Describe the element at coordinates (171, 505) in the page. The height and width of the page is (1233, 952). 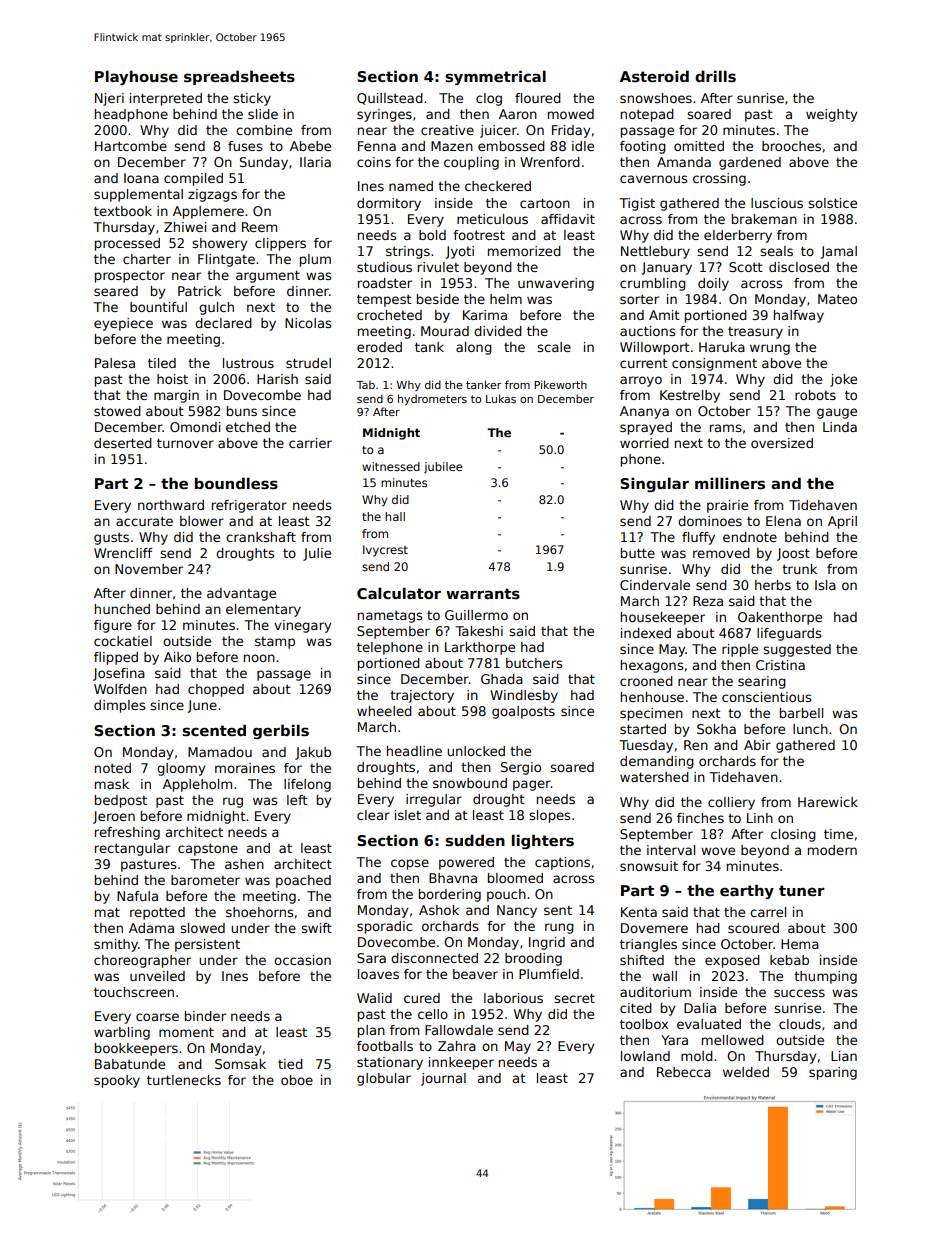
I see `northward` at that location.
